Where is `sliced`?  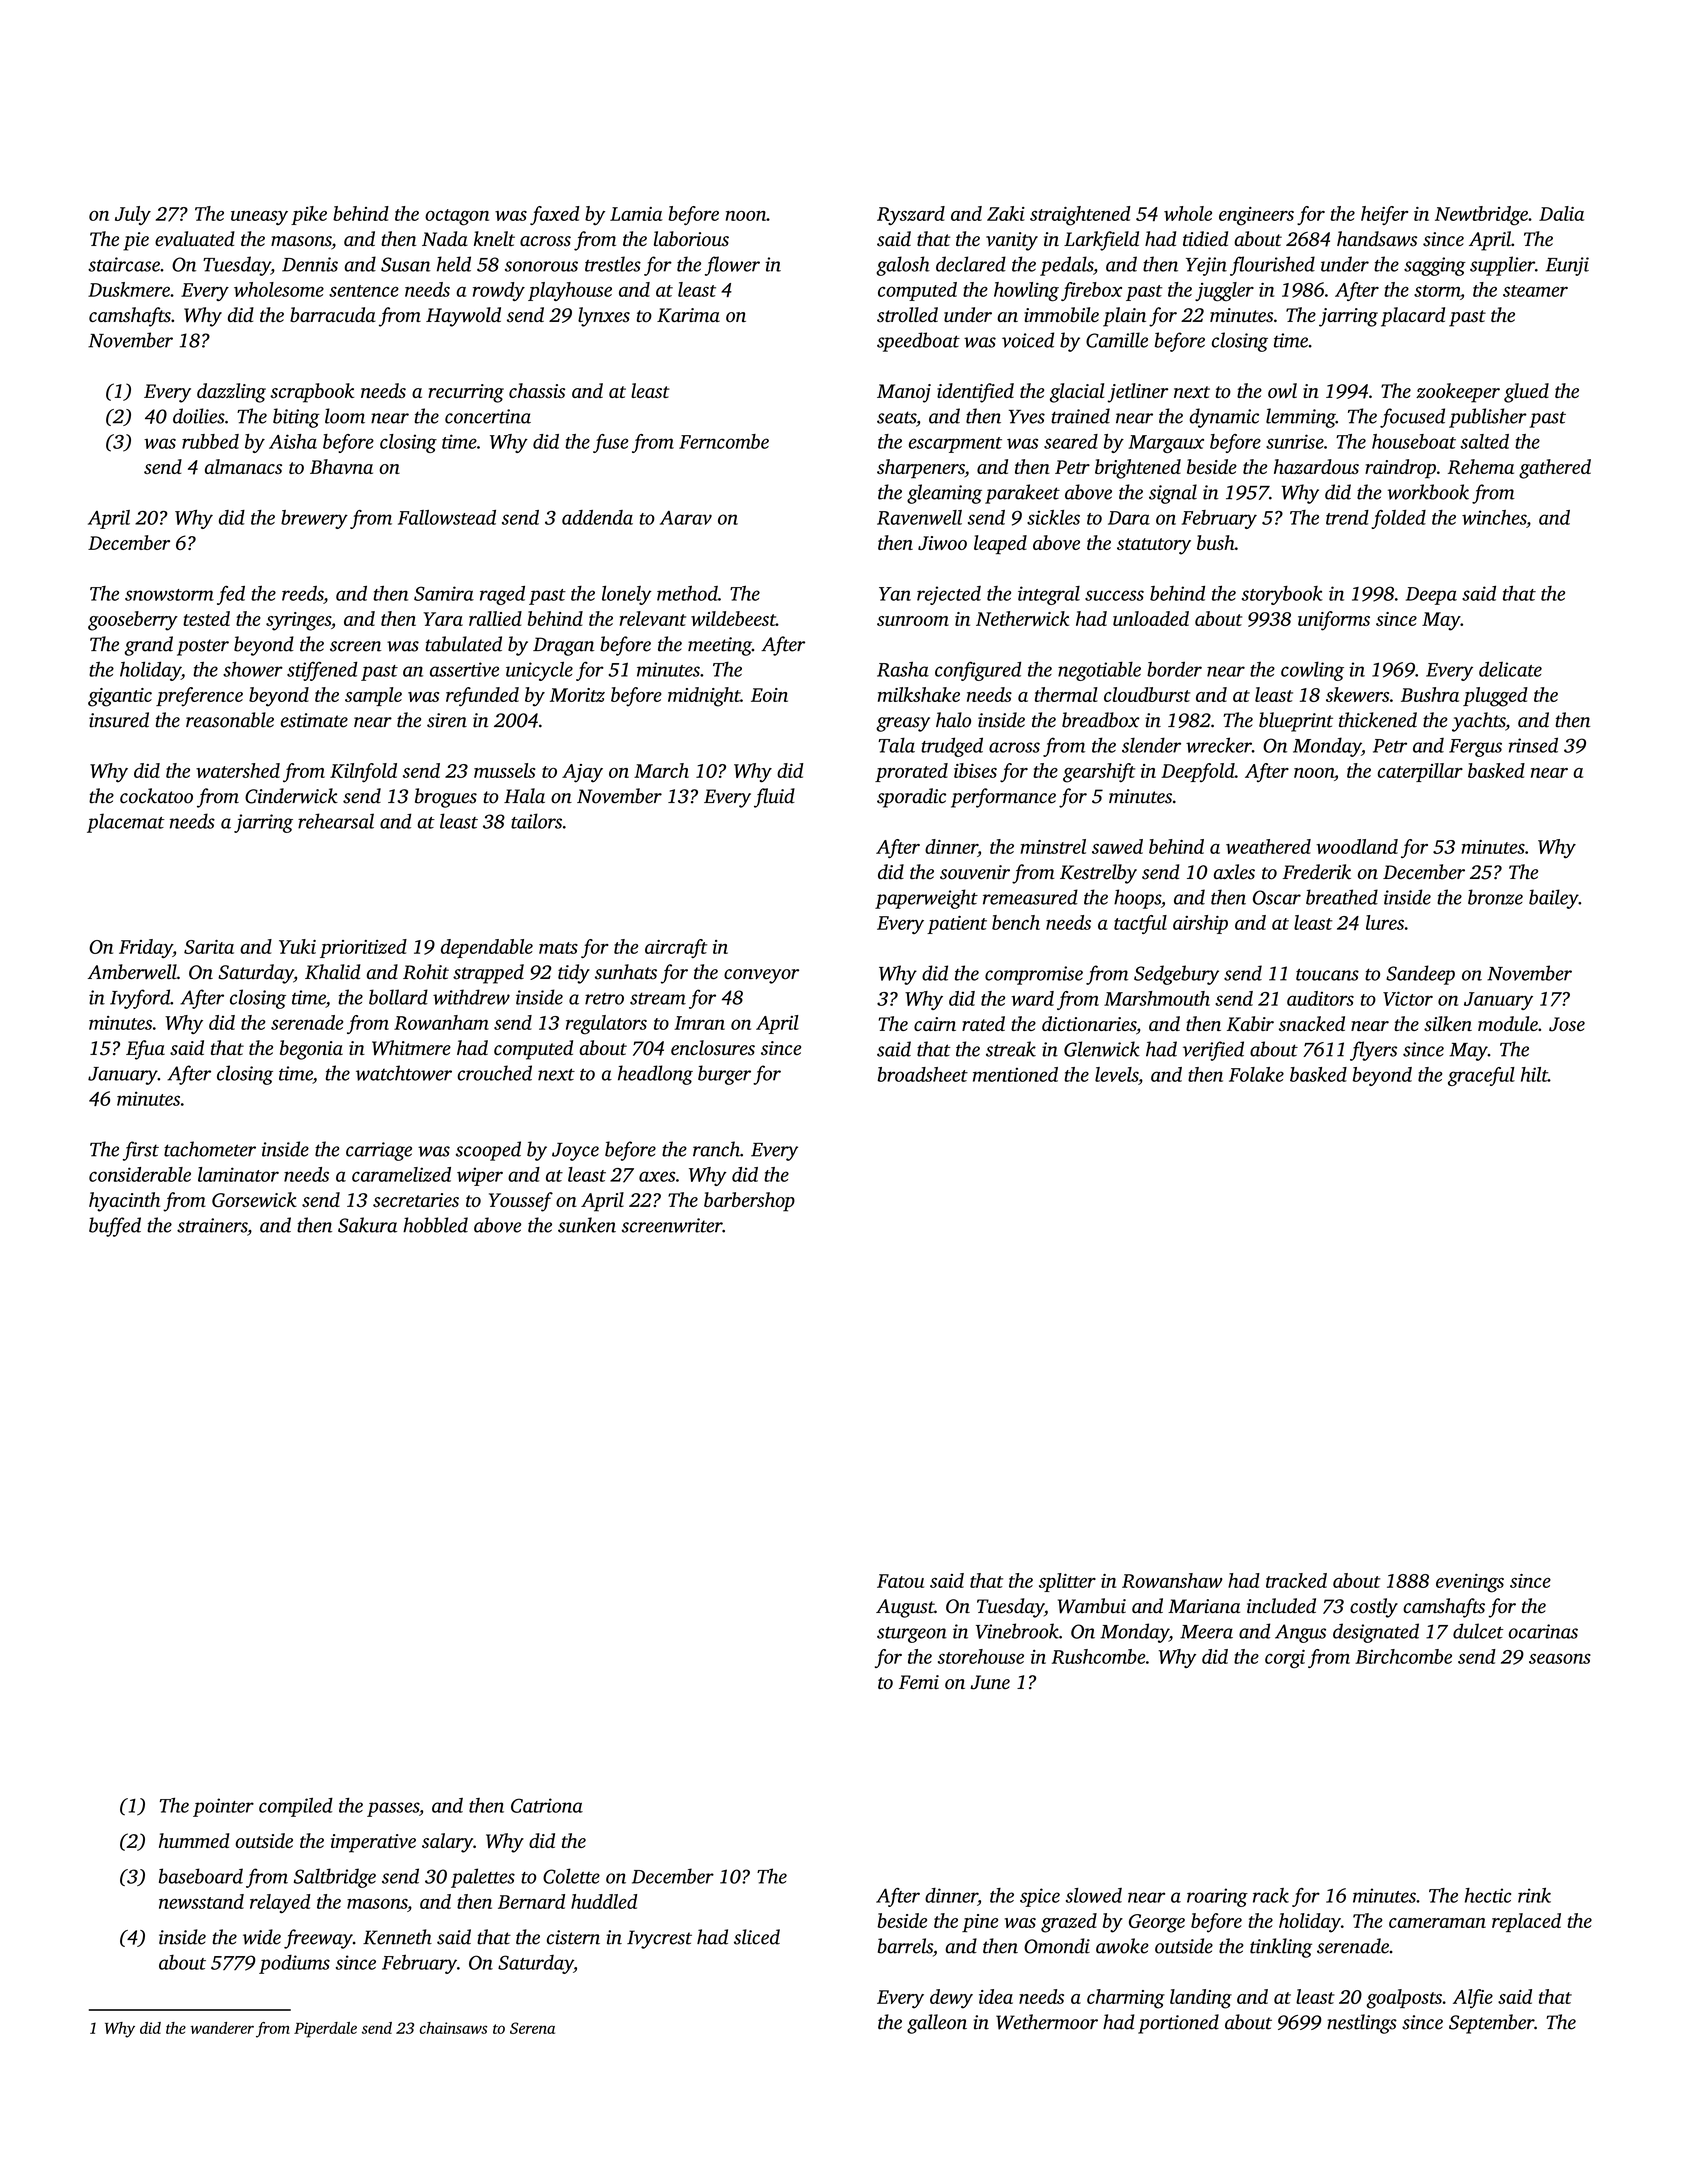 sliced is located at coordinates (757, 1937).
